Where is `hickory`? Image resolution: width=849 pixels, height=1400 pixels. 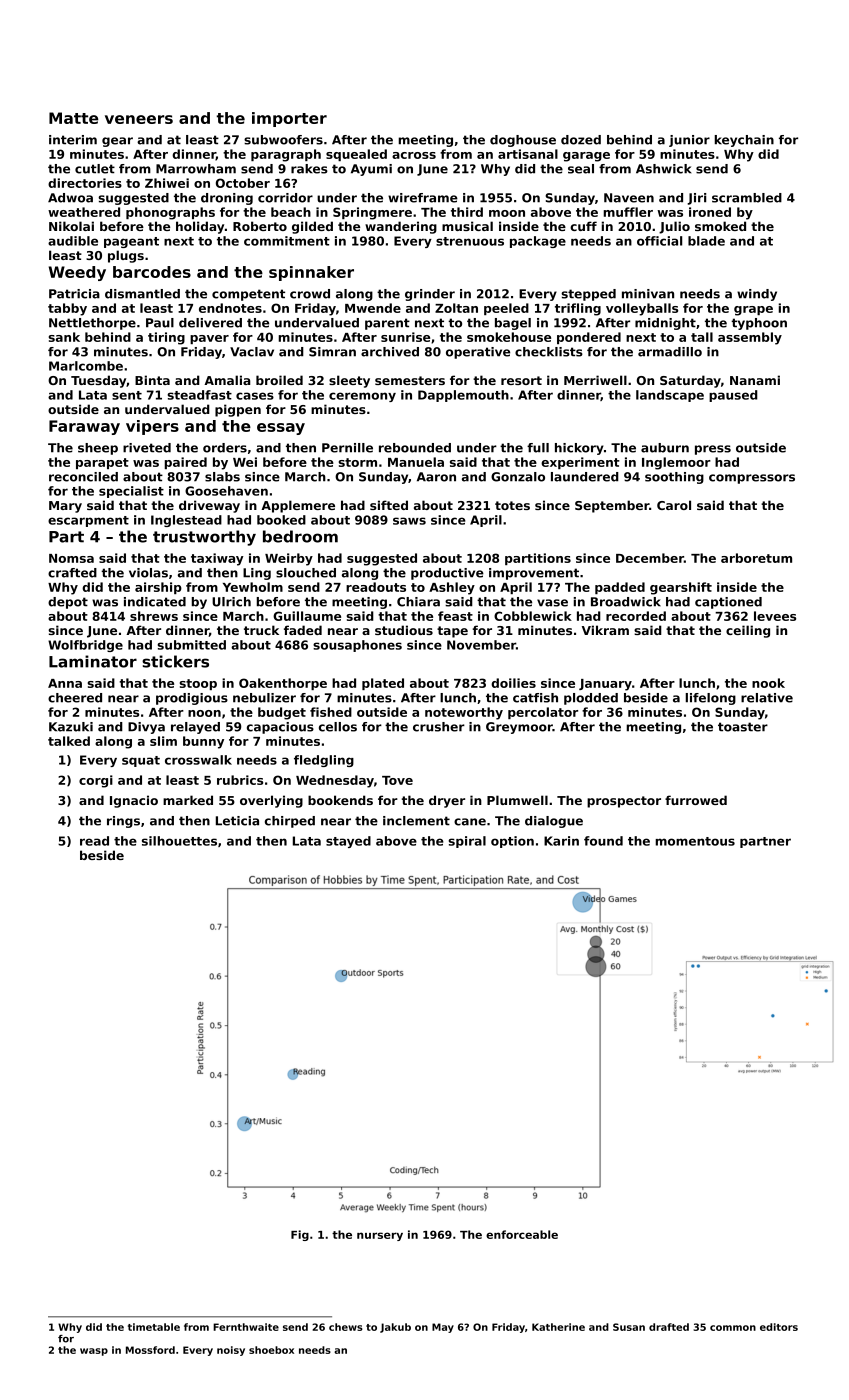
hickory is located at coordinates (579, 449).
